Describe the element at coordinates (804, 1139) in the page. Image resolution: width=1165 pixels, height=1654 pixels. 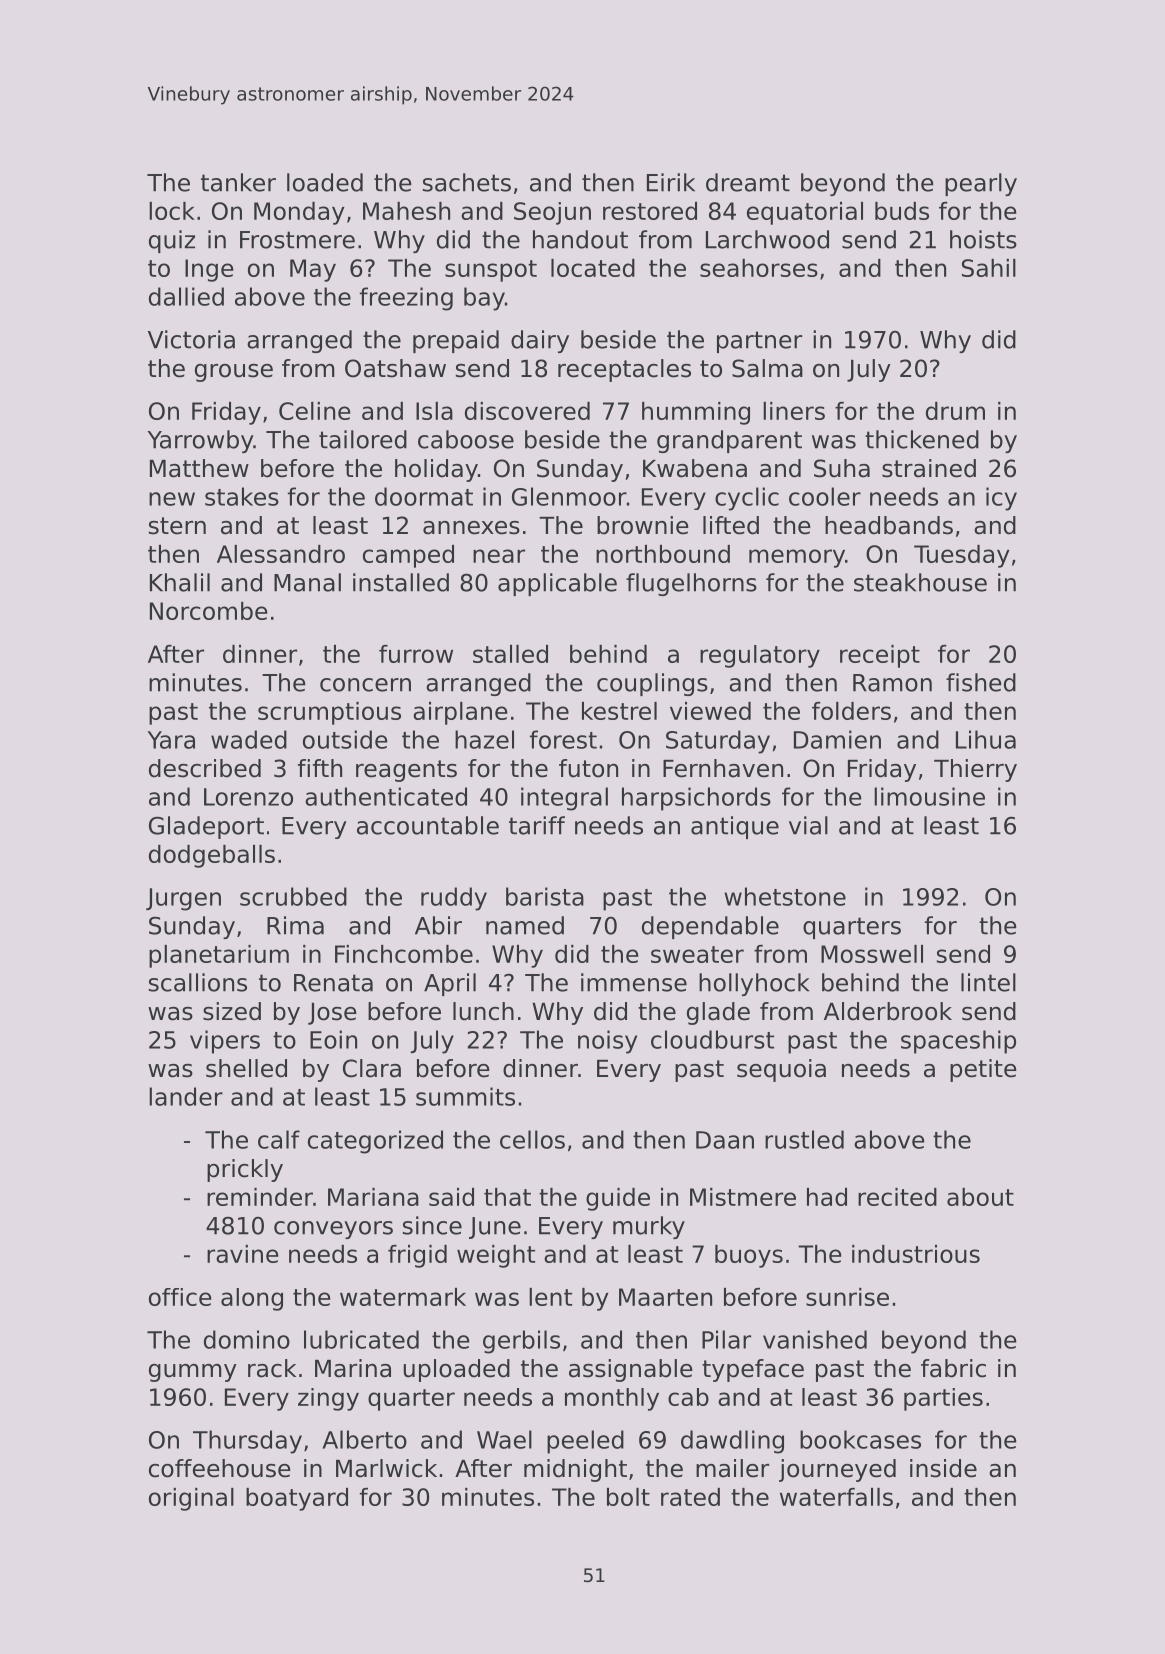
I see `rustled` at that location.
